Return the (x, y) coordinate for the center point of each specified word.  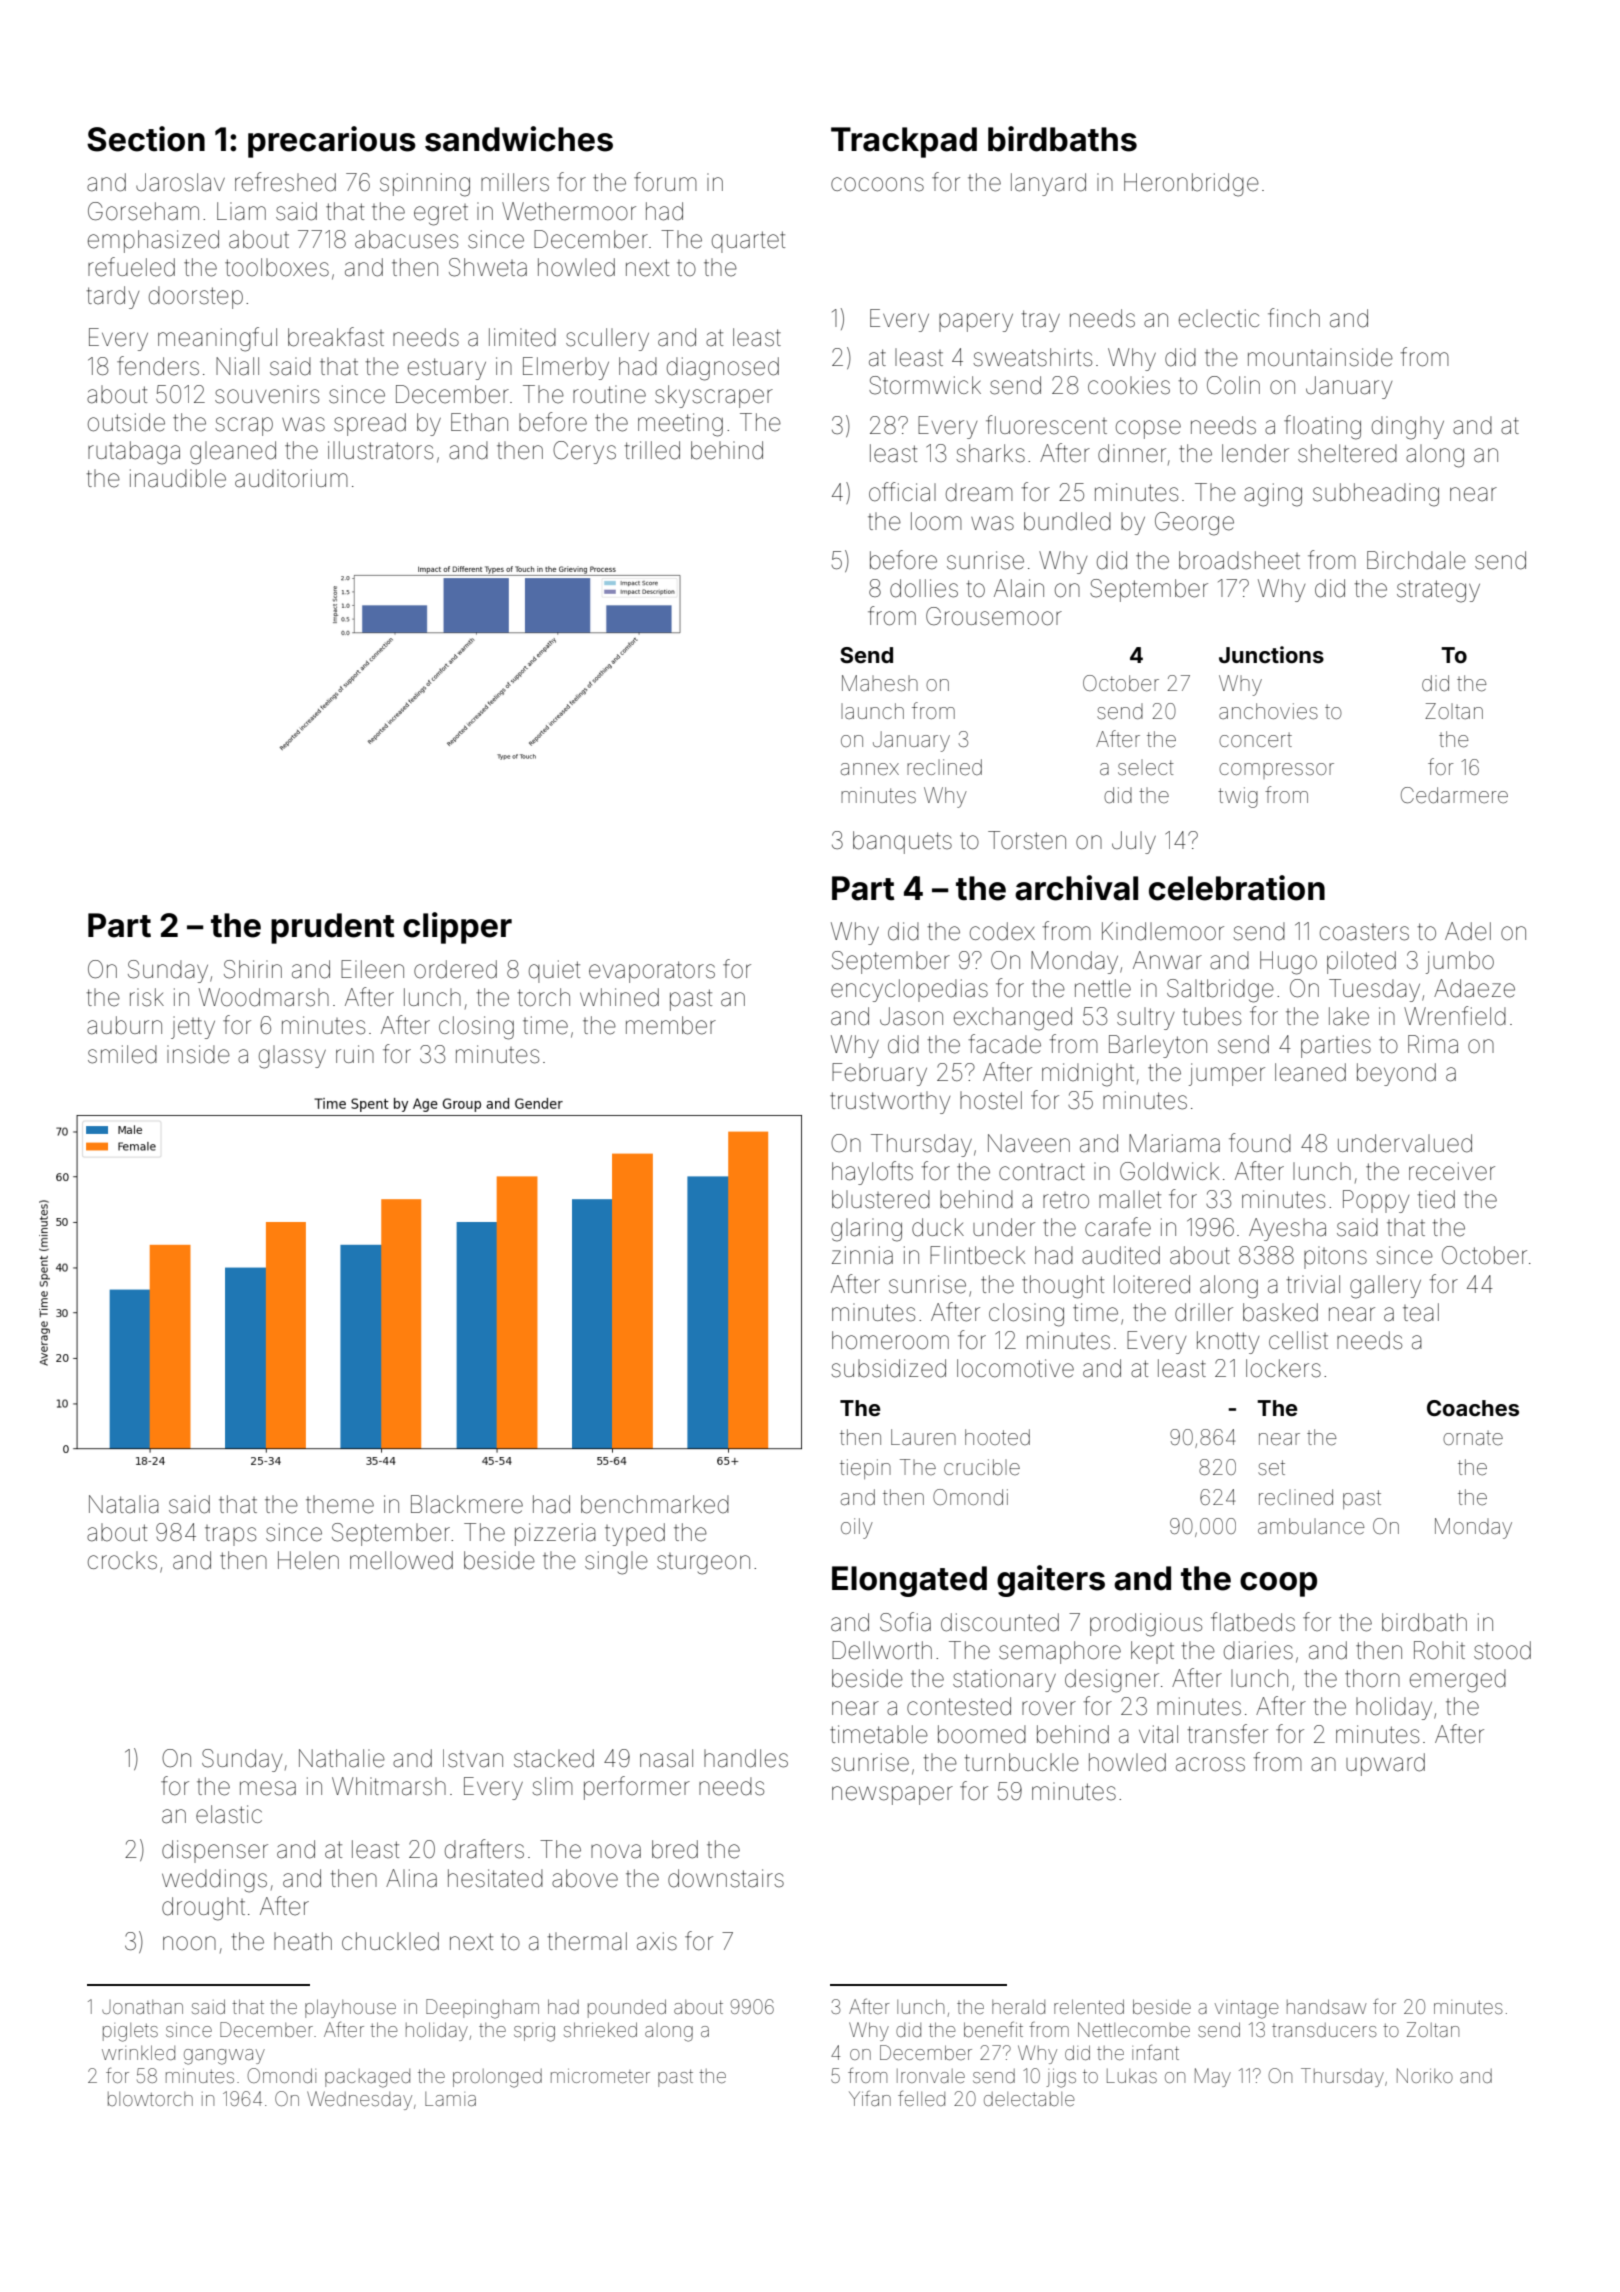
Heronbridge (1191, 185)
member (671, 1025)
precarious (332, 142)
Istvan (473, 1758)
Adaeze (1474, 988)
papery (976, 322)
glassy (292, 1057)
